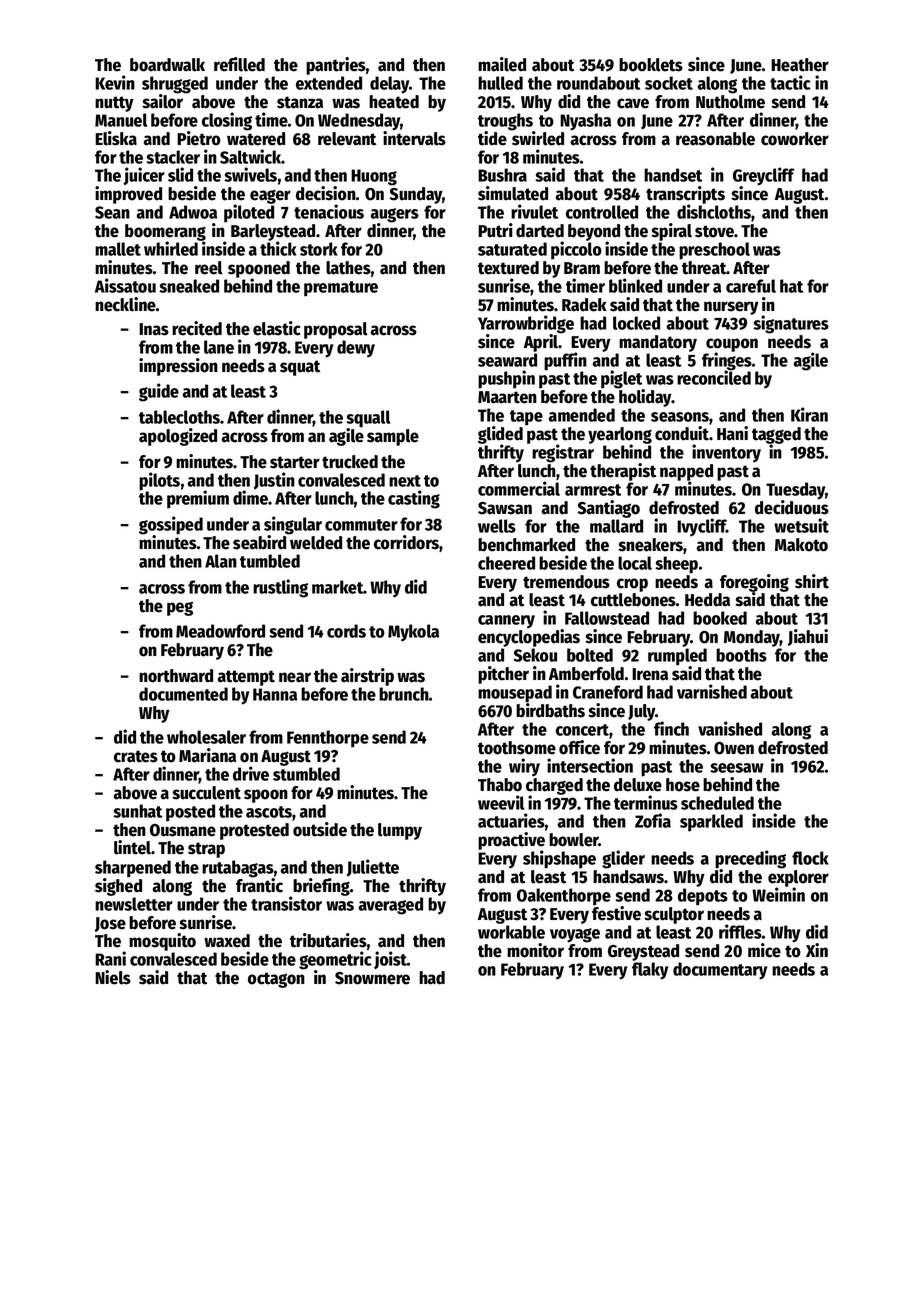 This document has height=1308, width=924. What do you see at coordinates (413, 632) in the document?
I see `Mykola` at bounding box center [413, 632].
